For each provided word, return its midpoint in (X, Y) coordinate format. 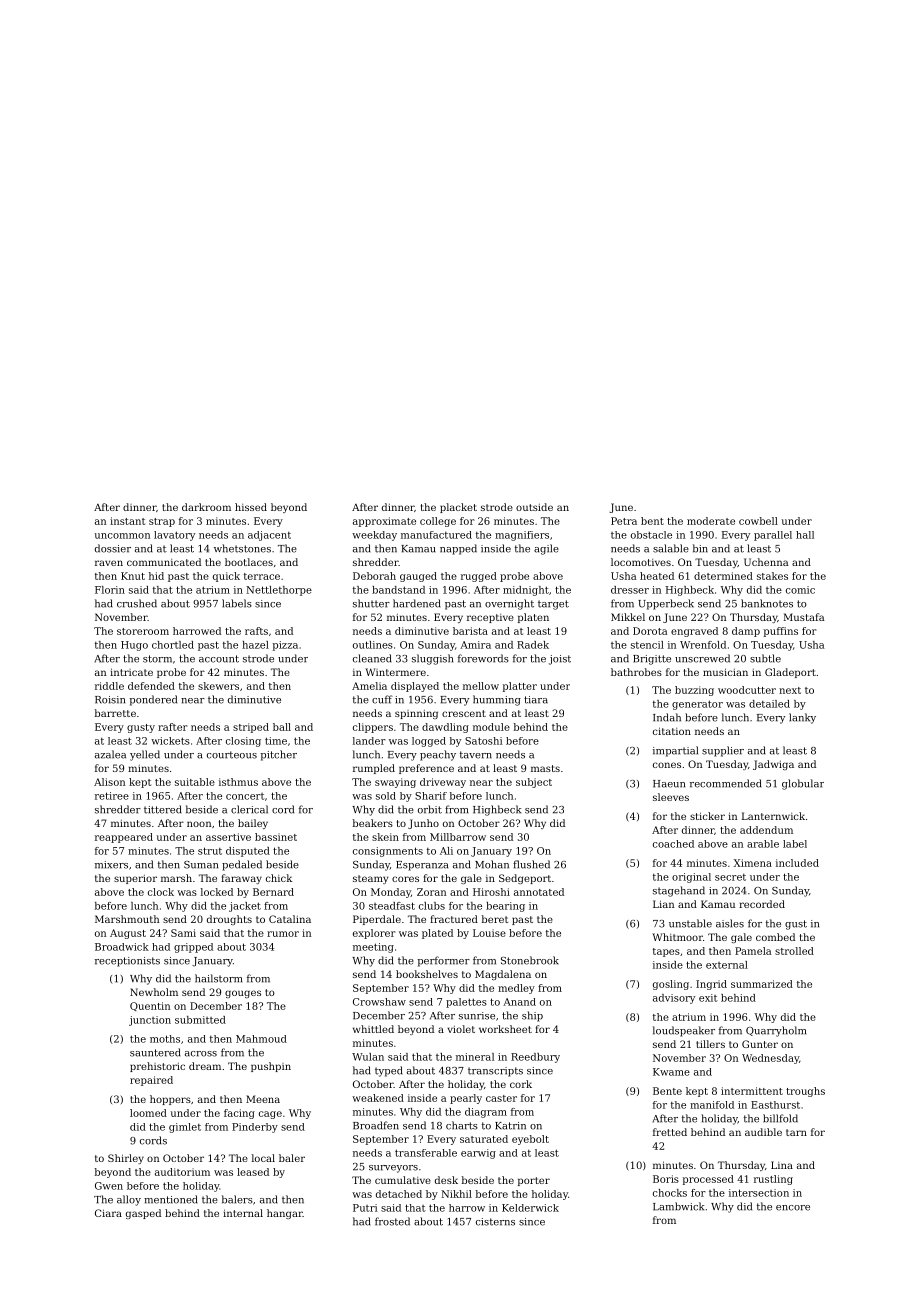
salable (671, 548)
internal (243, 1213)
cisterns (495, 1222)
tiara (536, 700)
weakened (378, 1098)
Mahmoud (261, 1039)
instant (127, 521)
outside (534, 507)
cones (667, 765)
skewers (218, 686)
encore (793, 1208)
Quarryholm (776, 1031)
